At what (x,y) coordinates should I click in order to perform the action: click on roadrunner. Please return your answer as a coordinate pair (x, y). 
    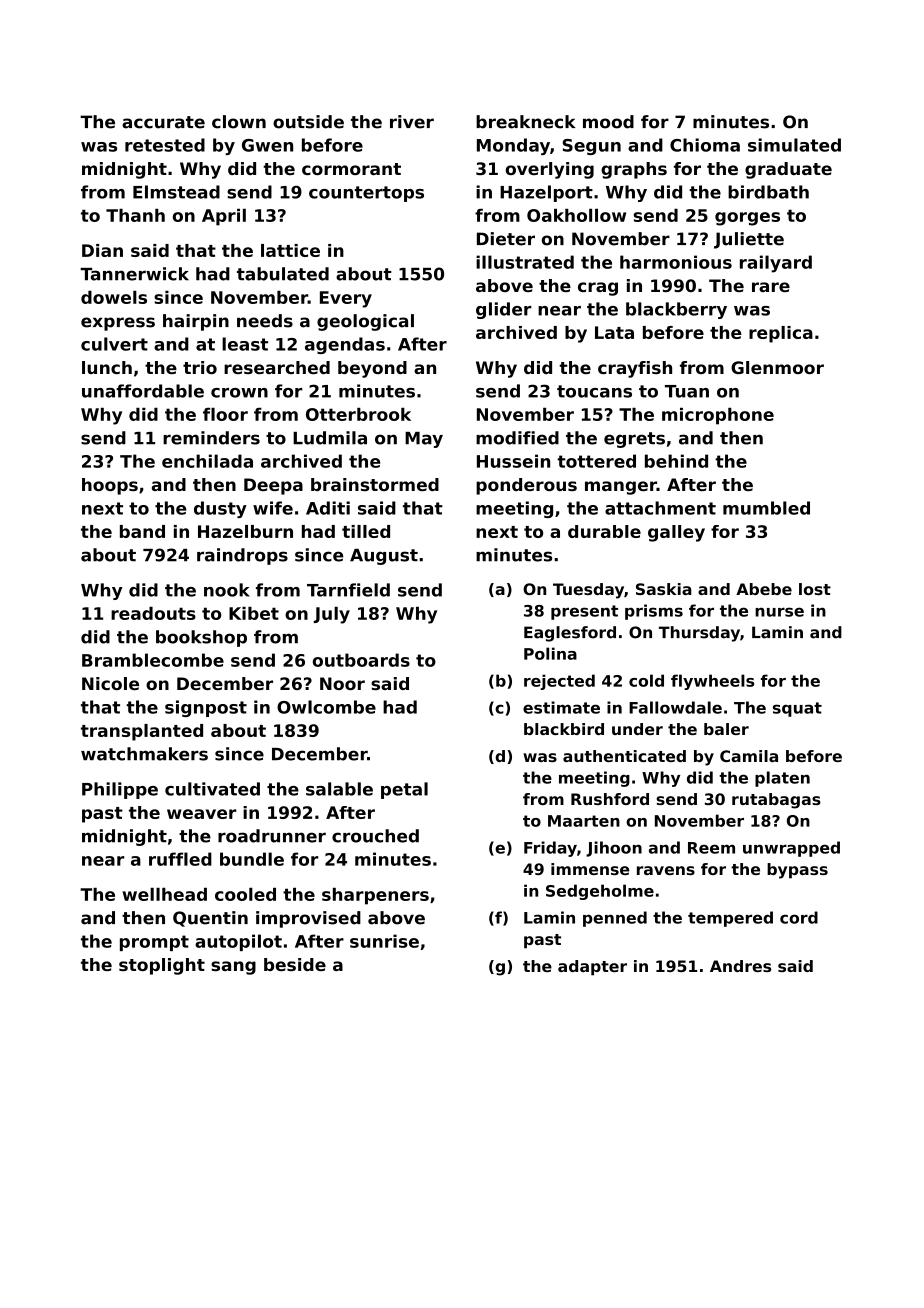
    Looking at the image, I should click on (272, 836).
